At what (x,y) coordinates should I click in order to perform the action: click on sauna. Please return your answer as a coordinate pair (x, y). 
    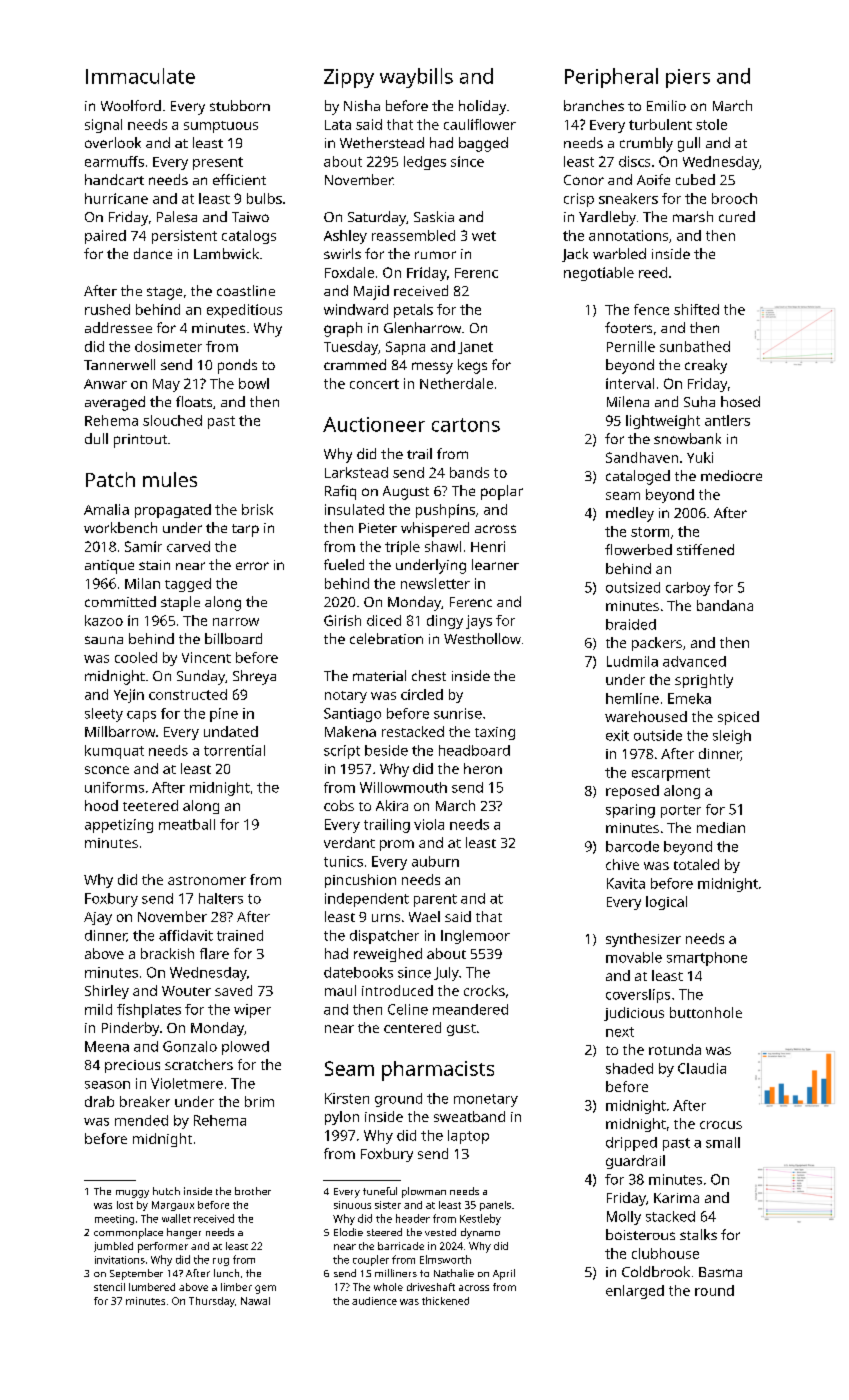
    Looking at the image, I should click on (104, 640).
